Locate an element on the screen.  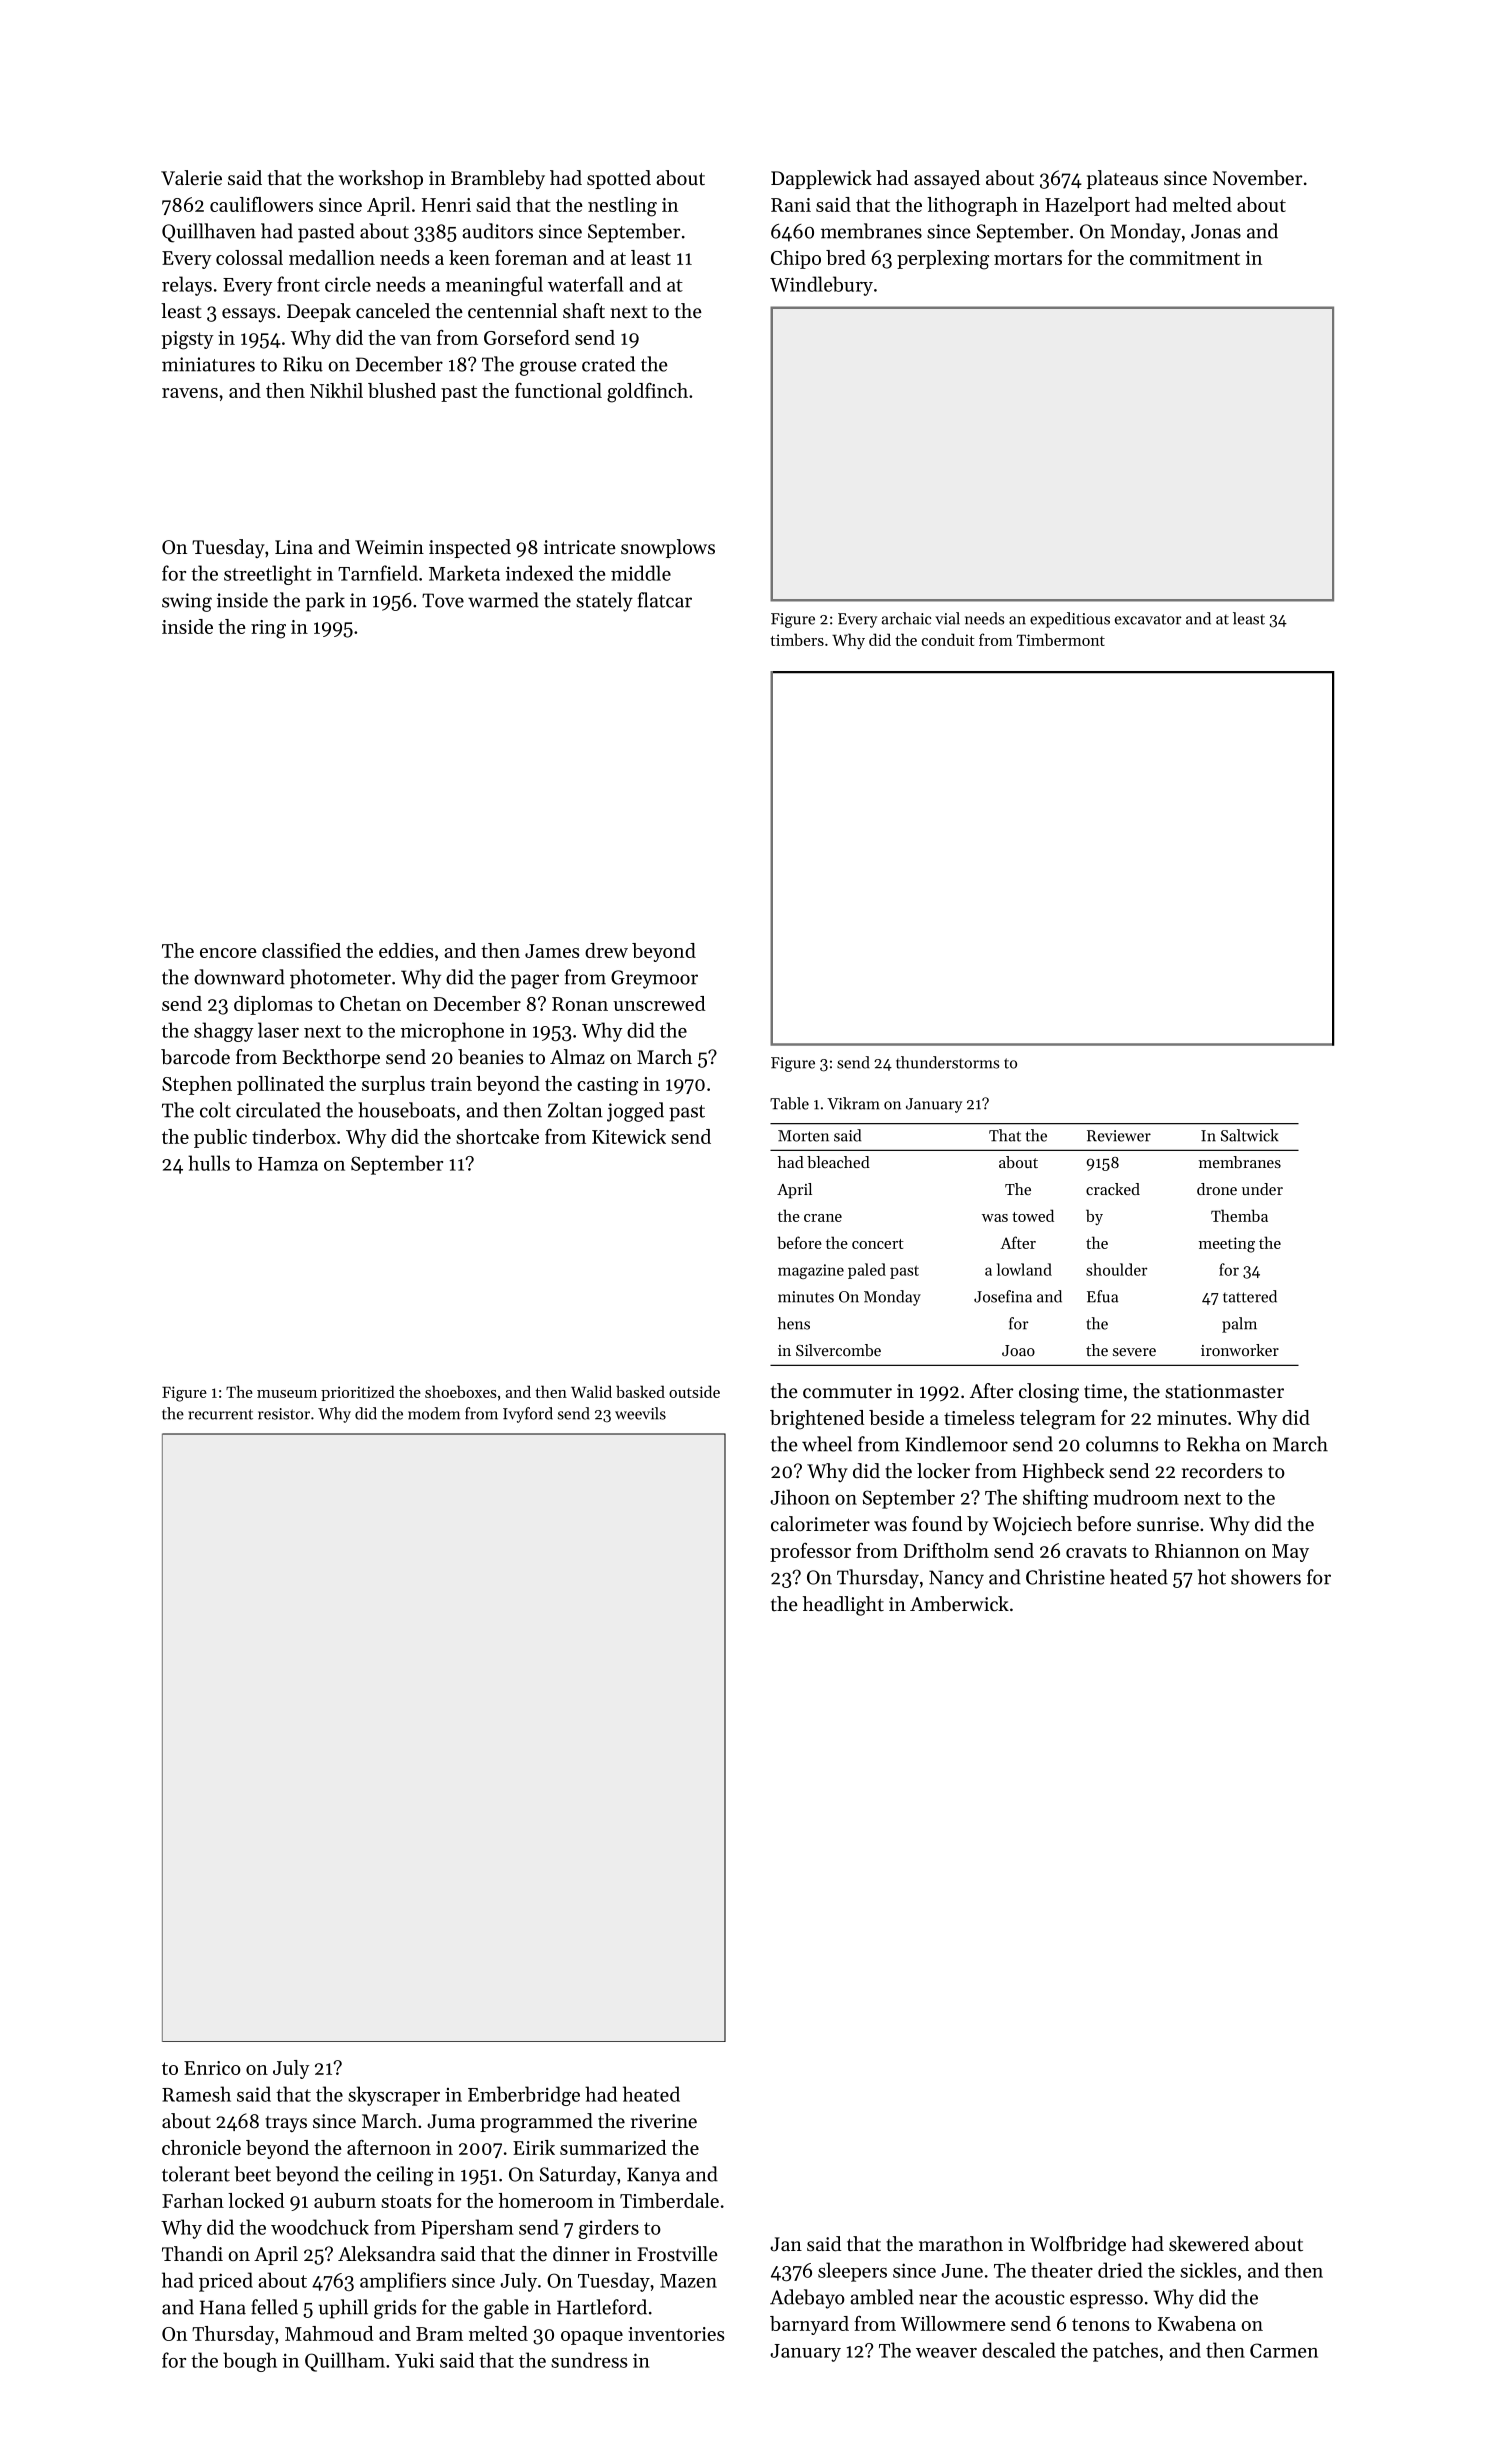
Thandi is located at coordinates (192, 2254).
